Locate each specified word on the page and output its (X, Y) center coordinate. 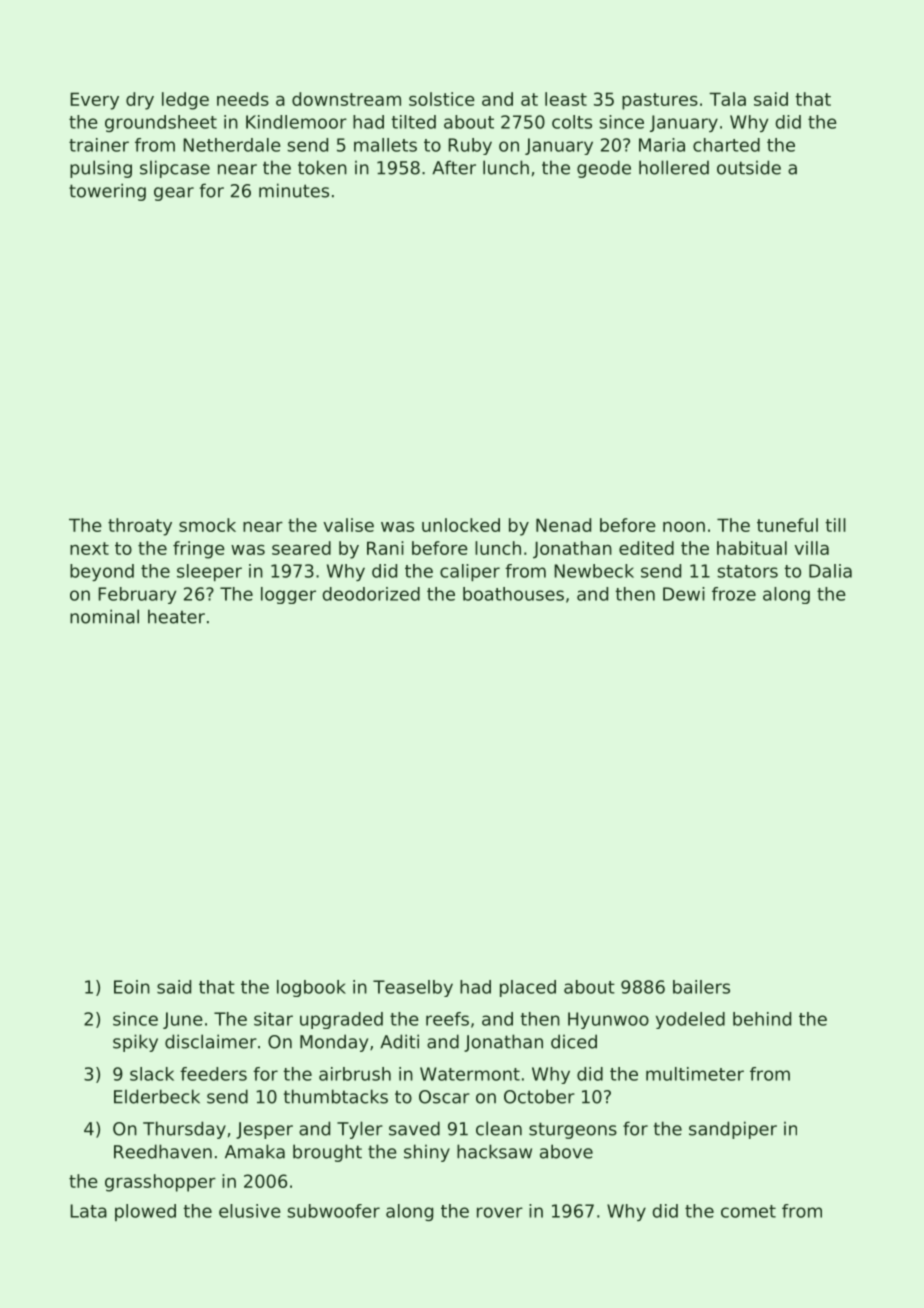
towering (107, 192)
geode (604, 169)
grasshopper (160, 1183)
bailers (701, 987)
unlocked (461, 525)
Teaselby (413, 988)
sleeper (209, 572)
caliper (470, 572)
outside (749, 167)
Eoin (132, 987)
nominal (104, 616)
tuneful (787, 525)
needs (243, 99)
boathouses (513, 594)
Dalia (830, 571)
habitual (752, 548)
